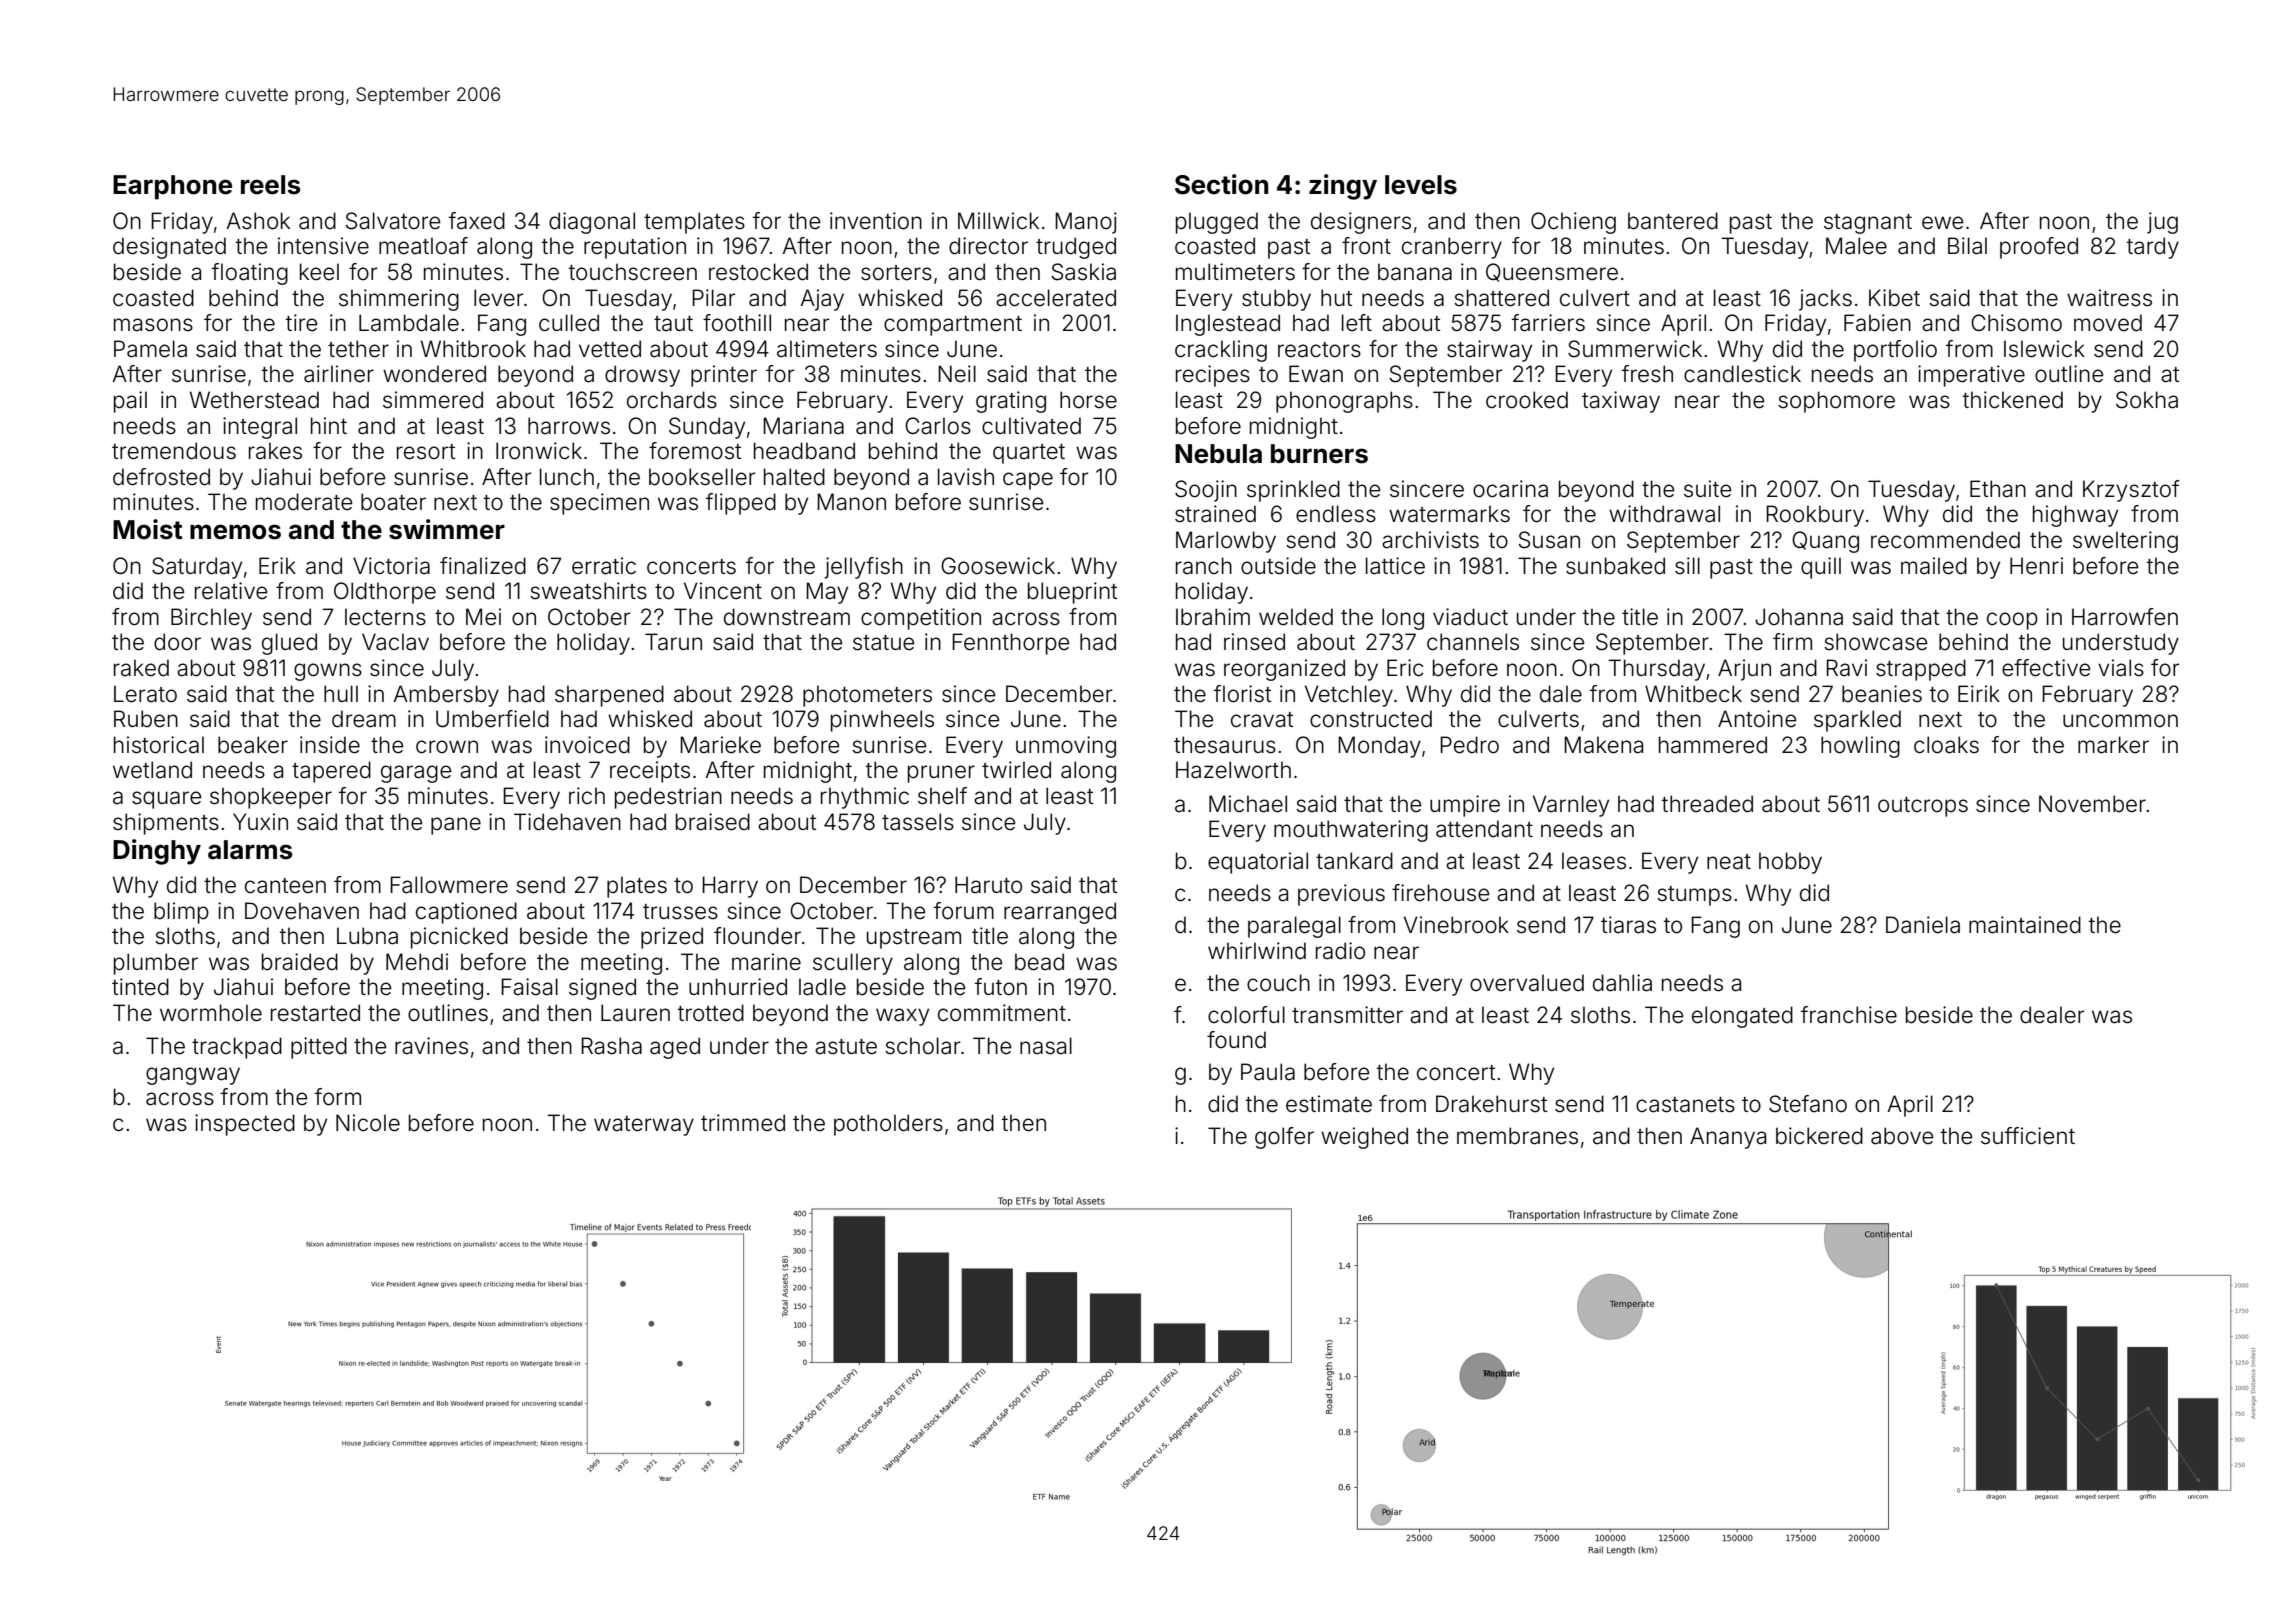  Describe the element at coordinates (1628, 925) in the screenshot. I see `tiaras` at that location.
